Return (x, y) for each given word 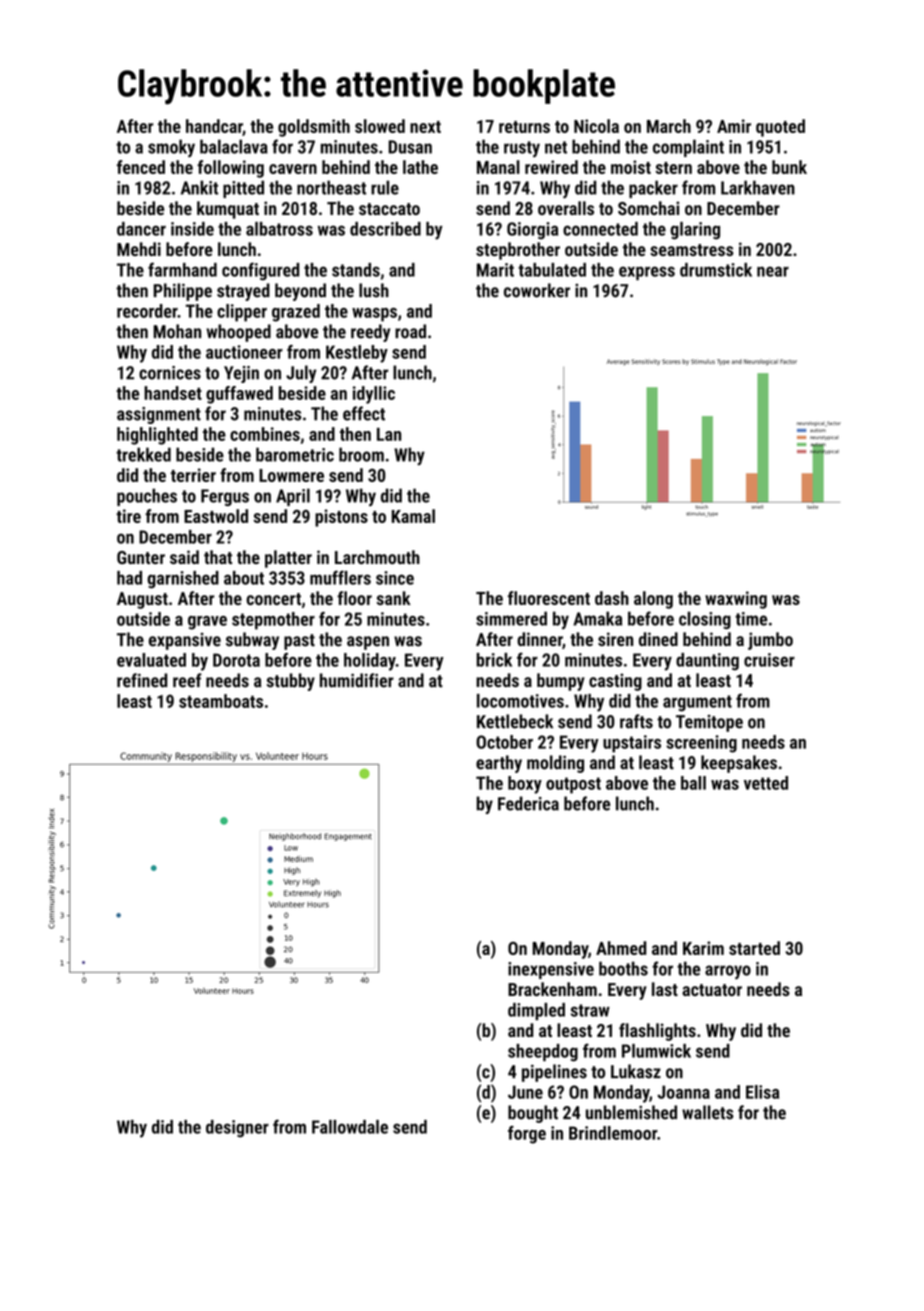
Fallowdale (350, 1127)
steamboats (221, 701)
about (244, 578)
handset (173, 393)
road (410, 331)
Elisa (762, 1092)
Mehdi (139, 249)
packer (653, 189)
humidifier (357, 680)
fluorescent (549, 598)
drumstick (716, 270)
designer (237, 1129)
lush (374, 290)
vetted (766, 783)
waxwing (736, 600)
